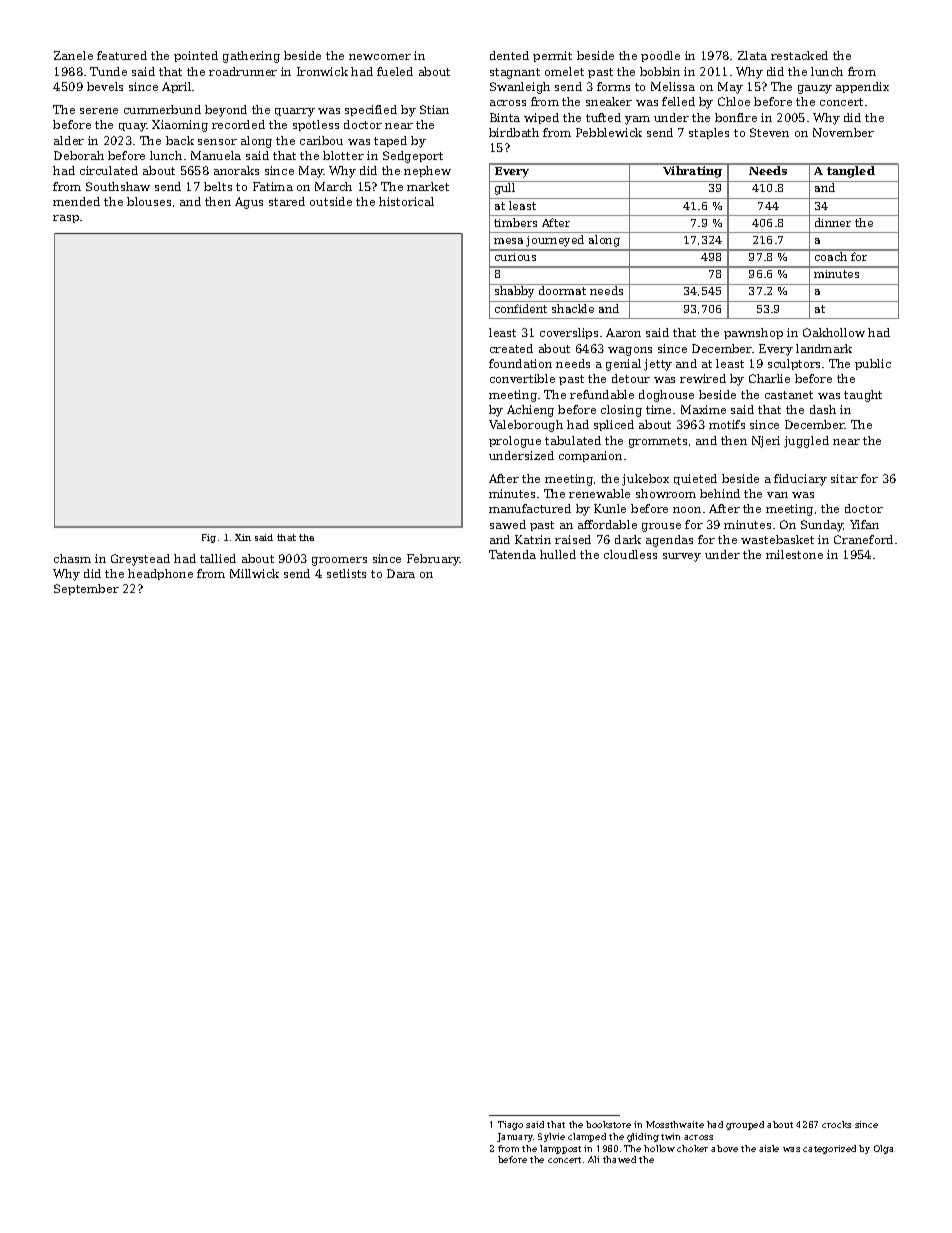  I want to click on crocks, so click(836, 1124).
